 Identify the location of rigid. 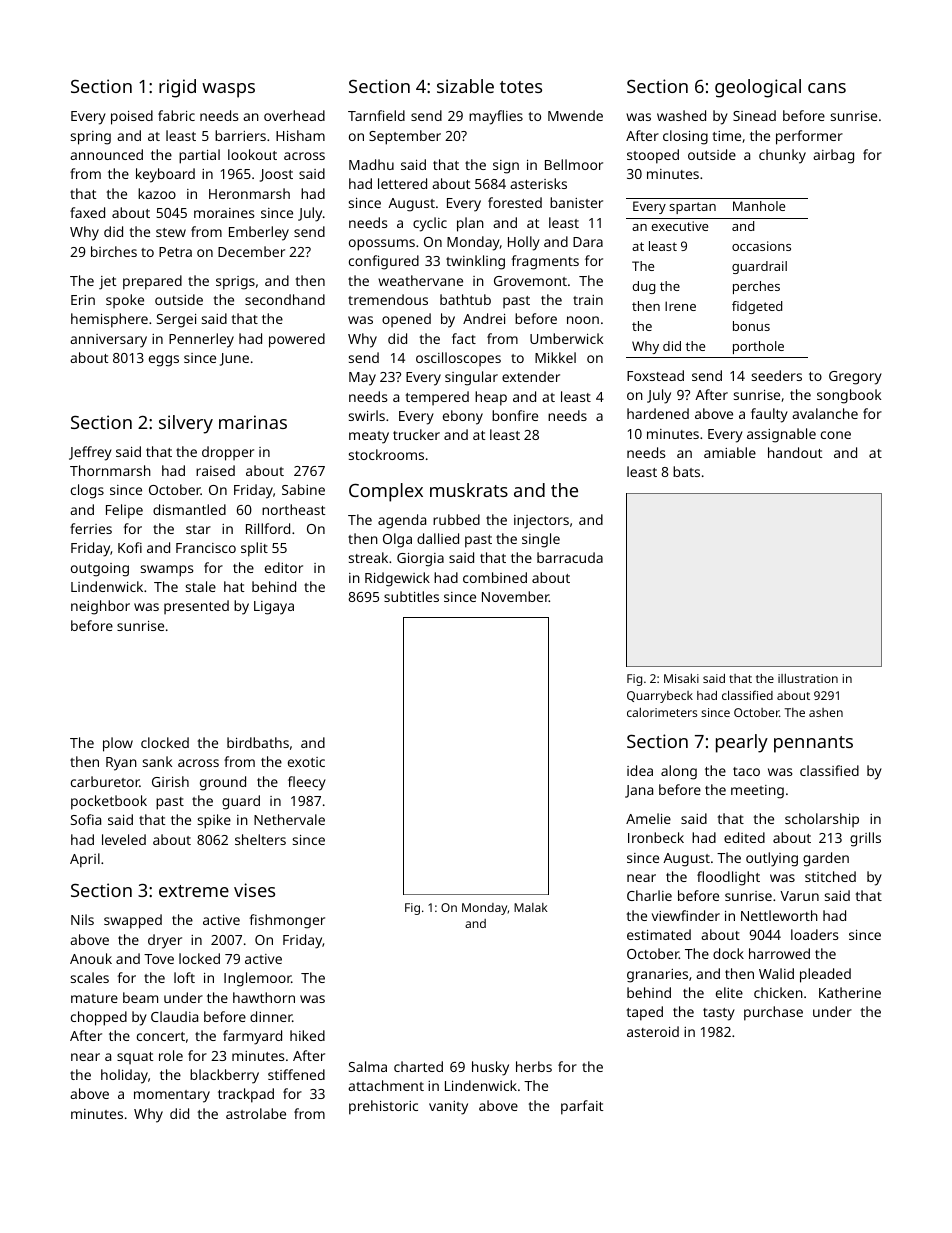
(177, 88).
